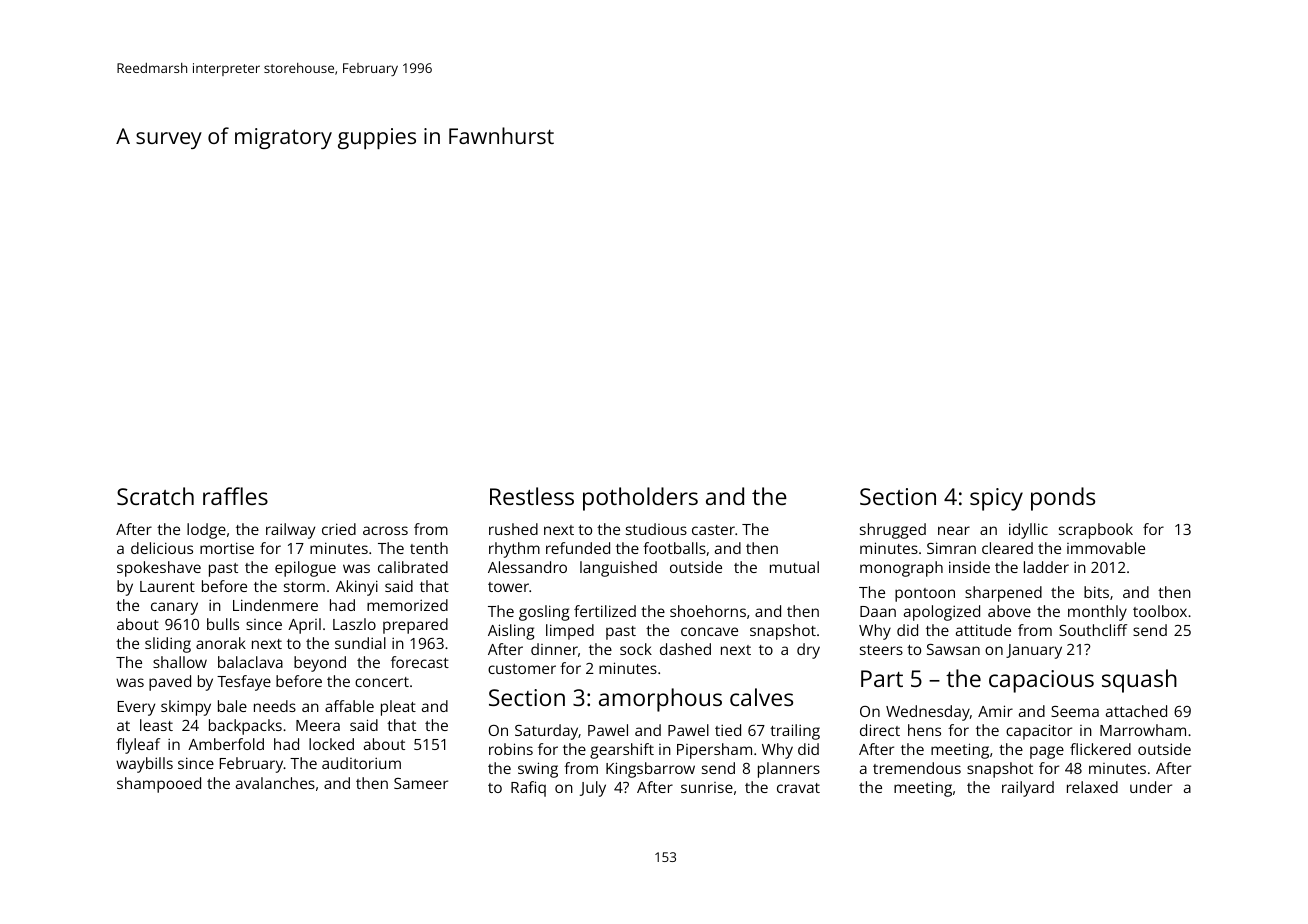 This page has height=924, width=1308. What do you see at coordinates (1063, 499) in the page?
I see `ponds` at bounding box center [1063, 499].
